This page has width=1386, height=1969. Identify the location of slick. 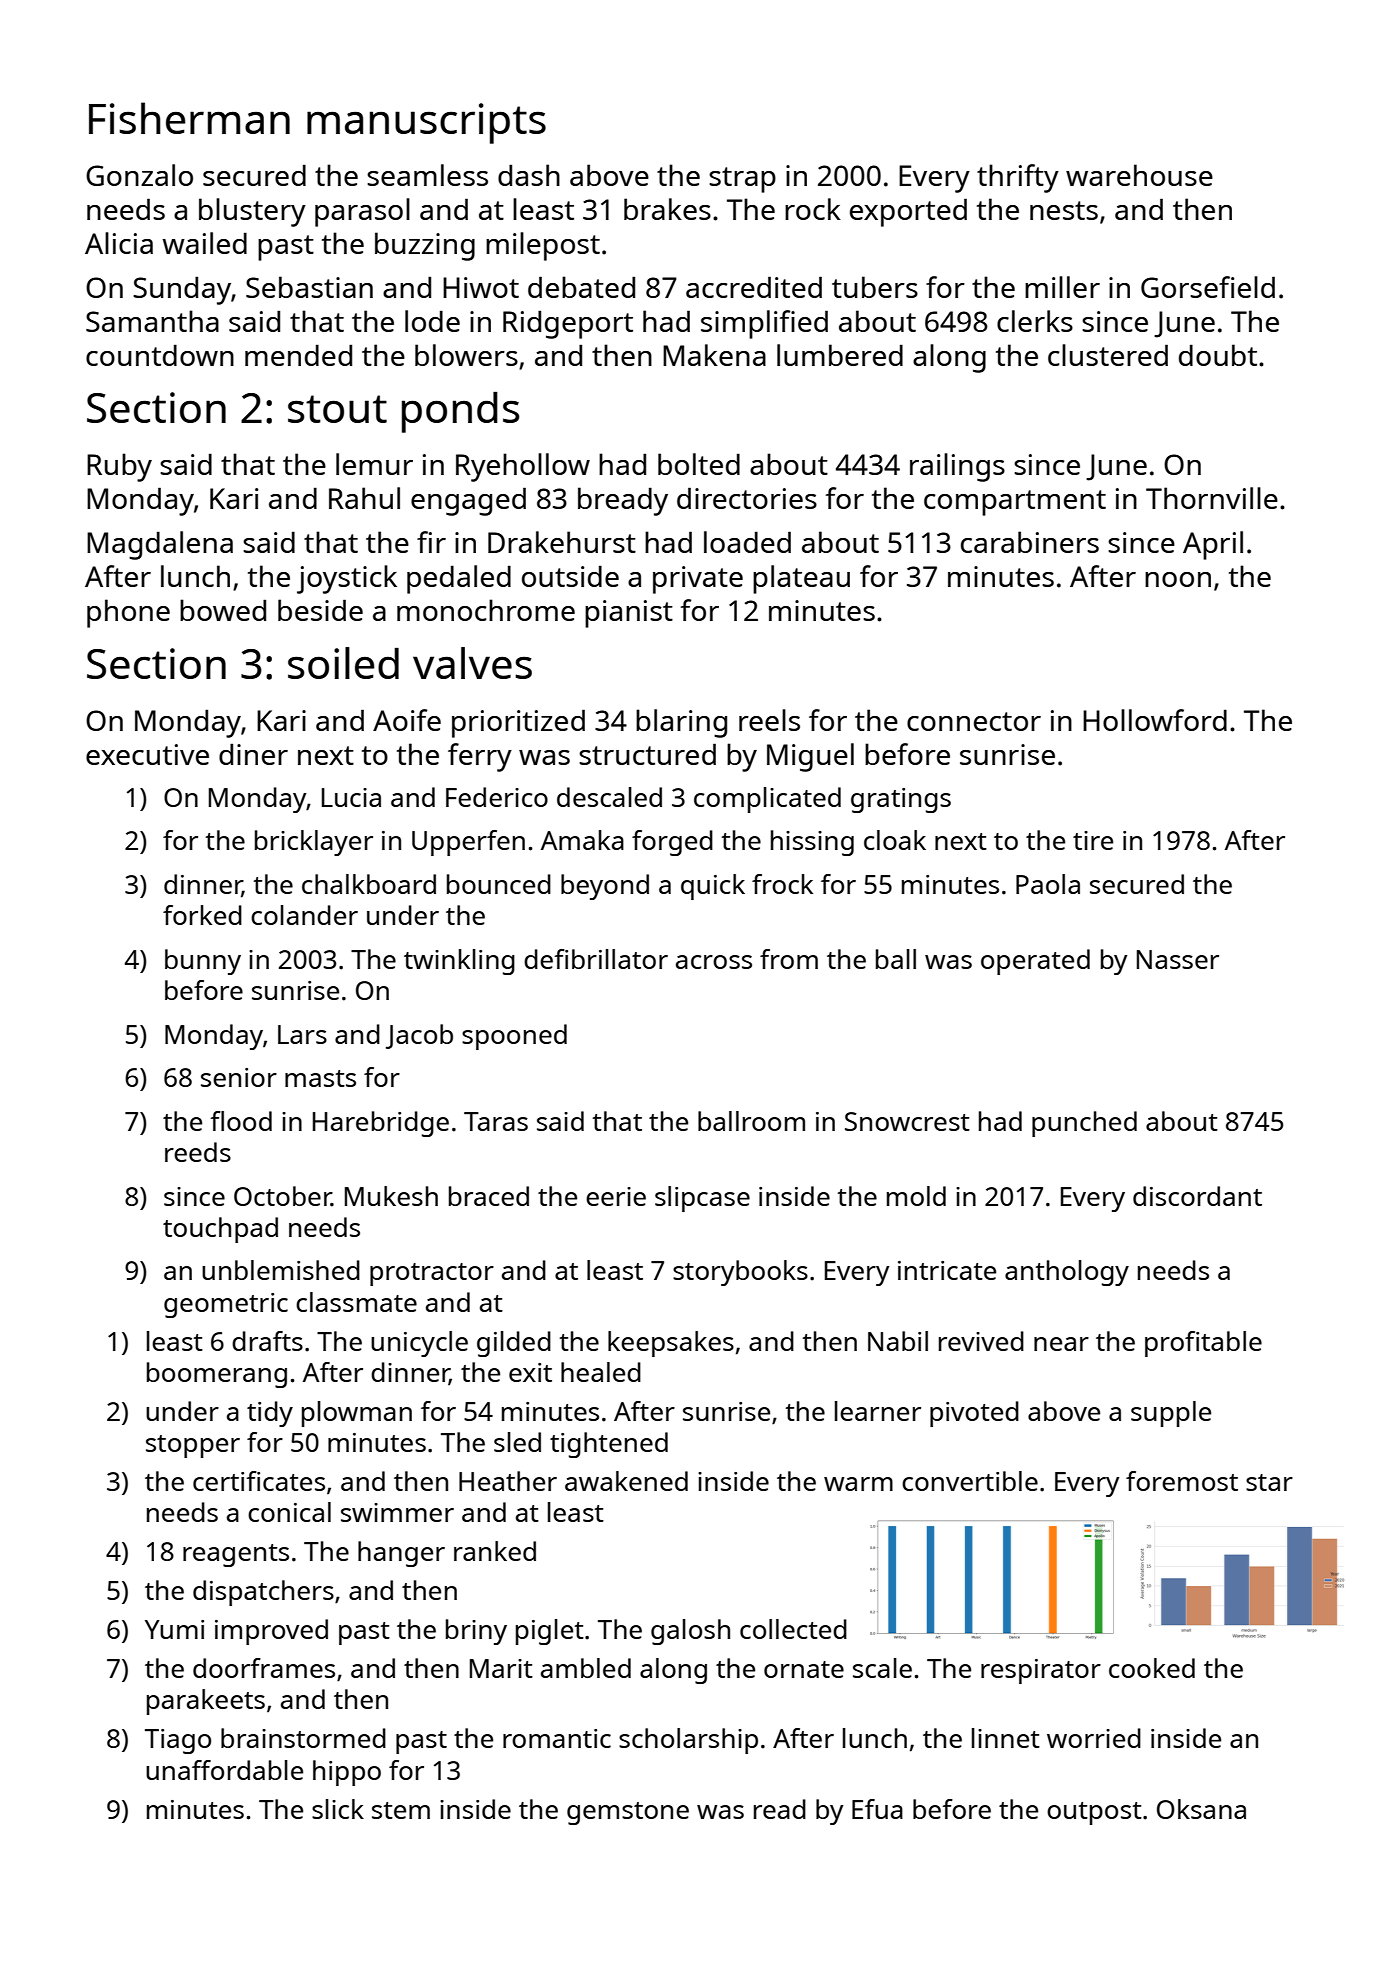
(338, 1809).
